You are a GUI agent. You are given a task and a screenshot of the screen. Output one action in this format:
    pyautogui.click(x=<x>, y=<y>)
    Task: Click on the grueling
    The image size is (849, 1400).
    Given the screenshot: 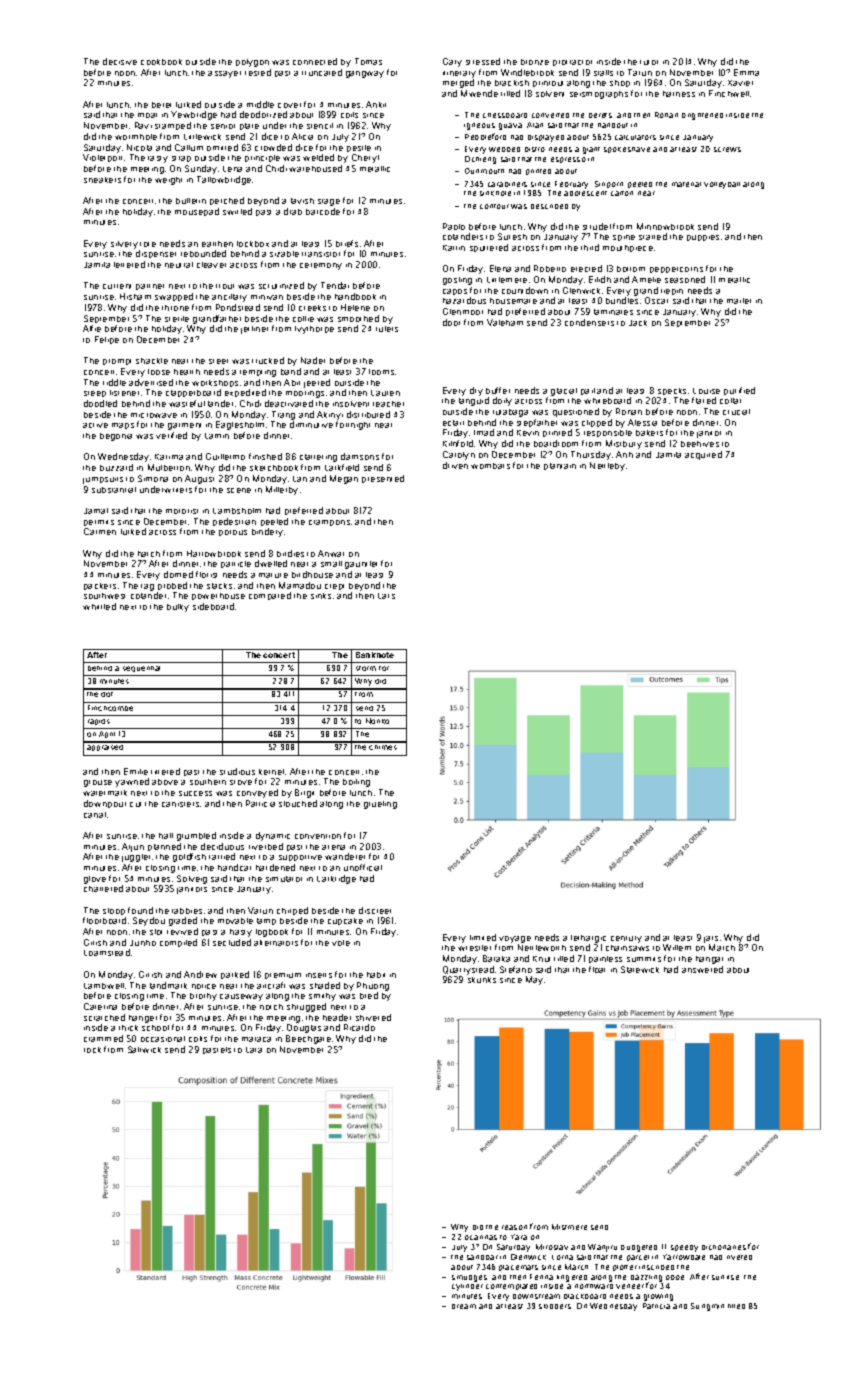 What is the action you would take?
    pyautogui.click(x=380, y=805)
